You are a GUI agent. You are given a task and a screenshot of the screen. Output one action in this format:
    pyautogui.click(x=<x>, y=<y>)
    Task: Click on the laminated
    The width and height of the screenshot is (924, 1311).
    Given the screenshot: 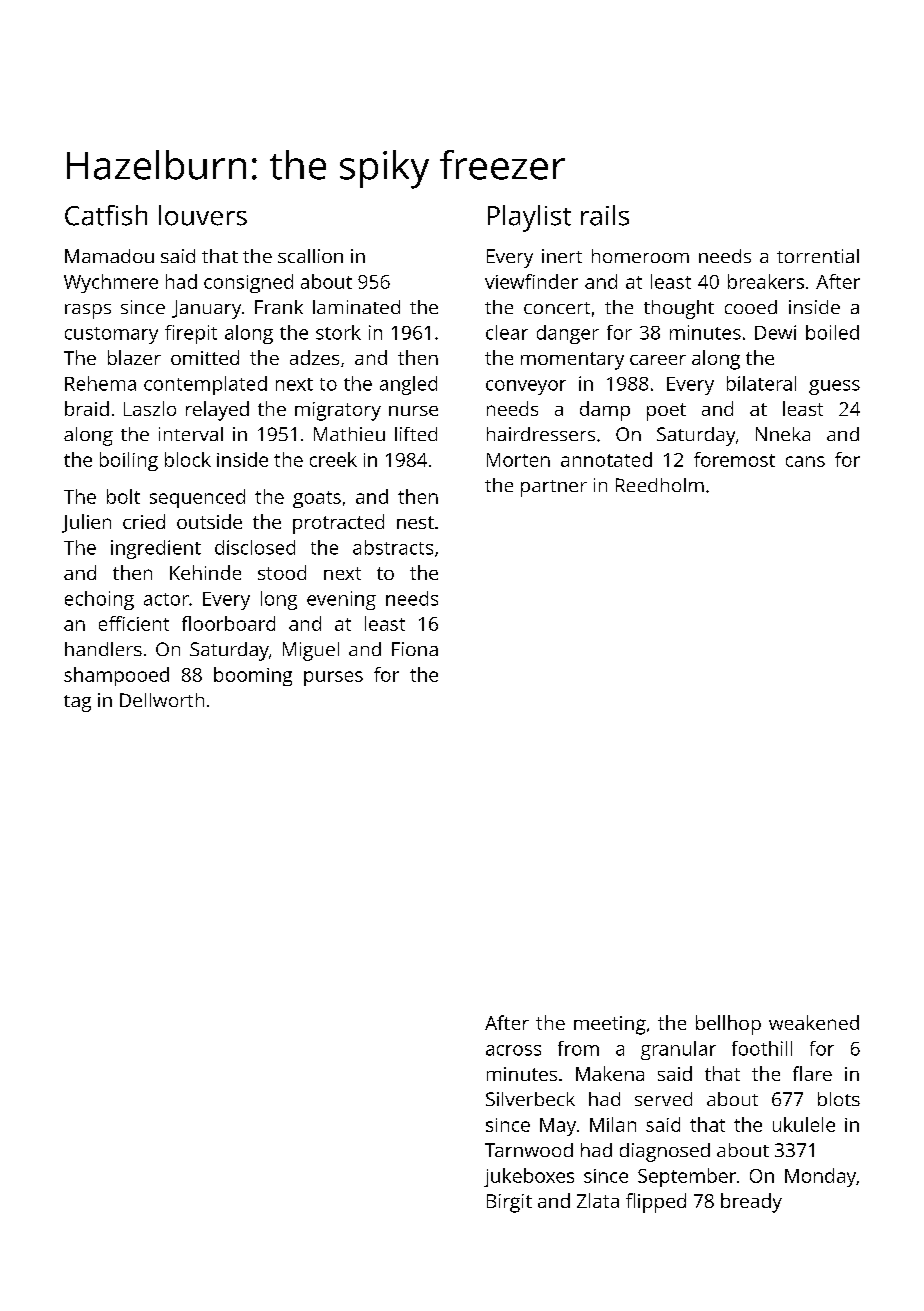 What is the action you would take?
    pyautogui.click(x=356, y=307)
